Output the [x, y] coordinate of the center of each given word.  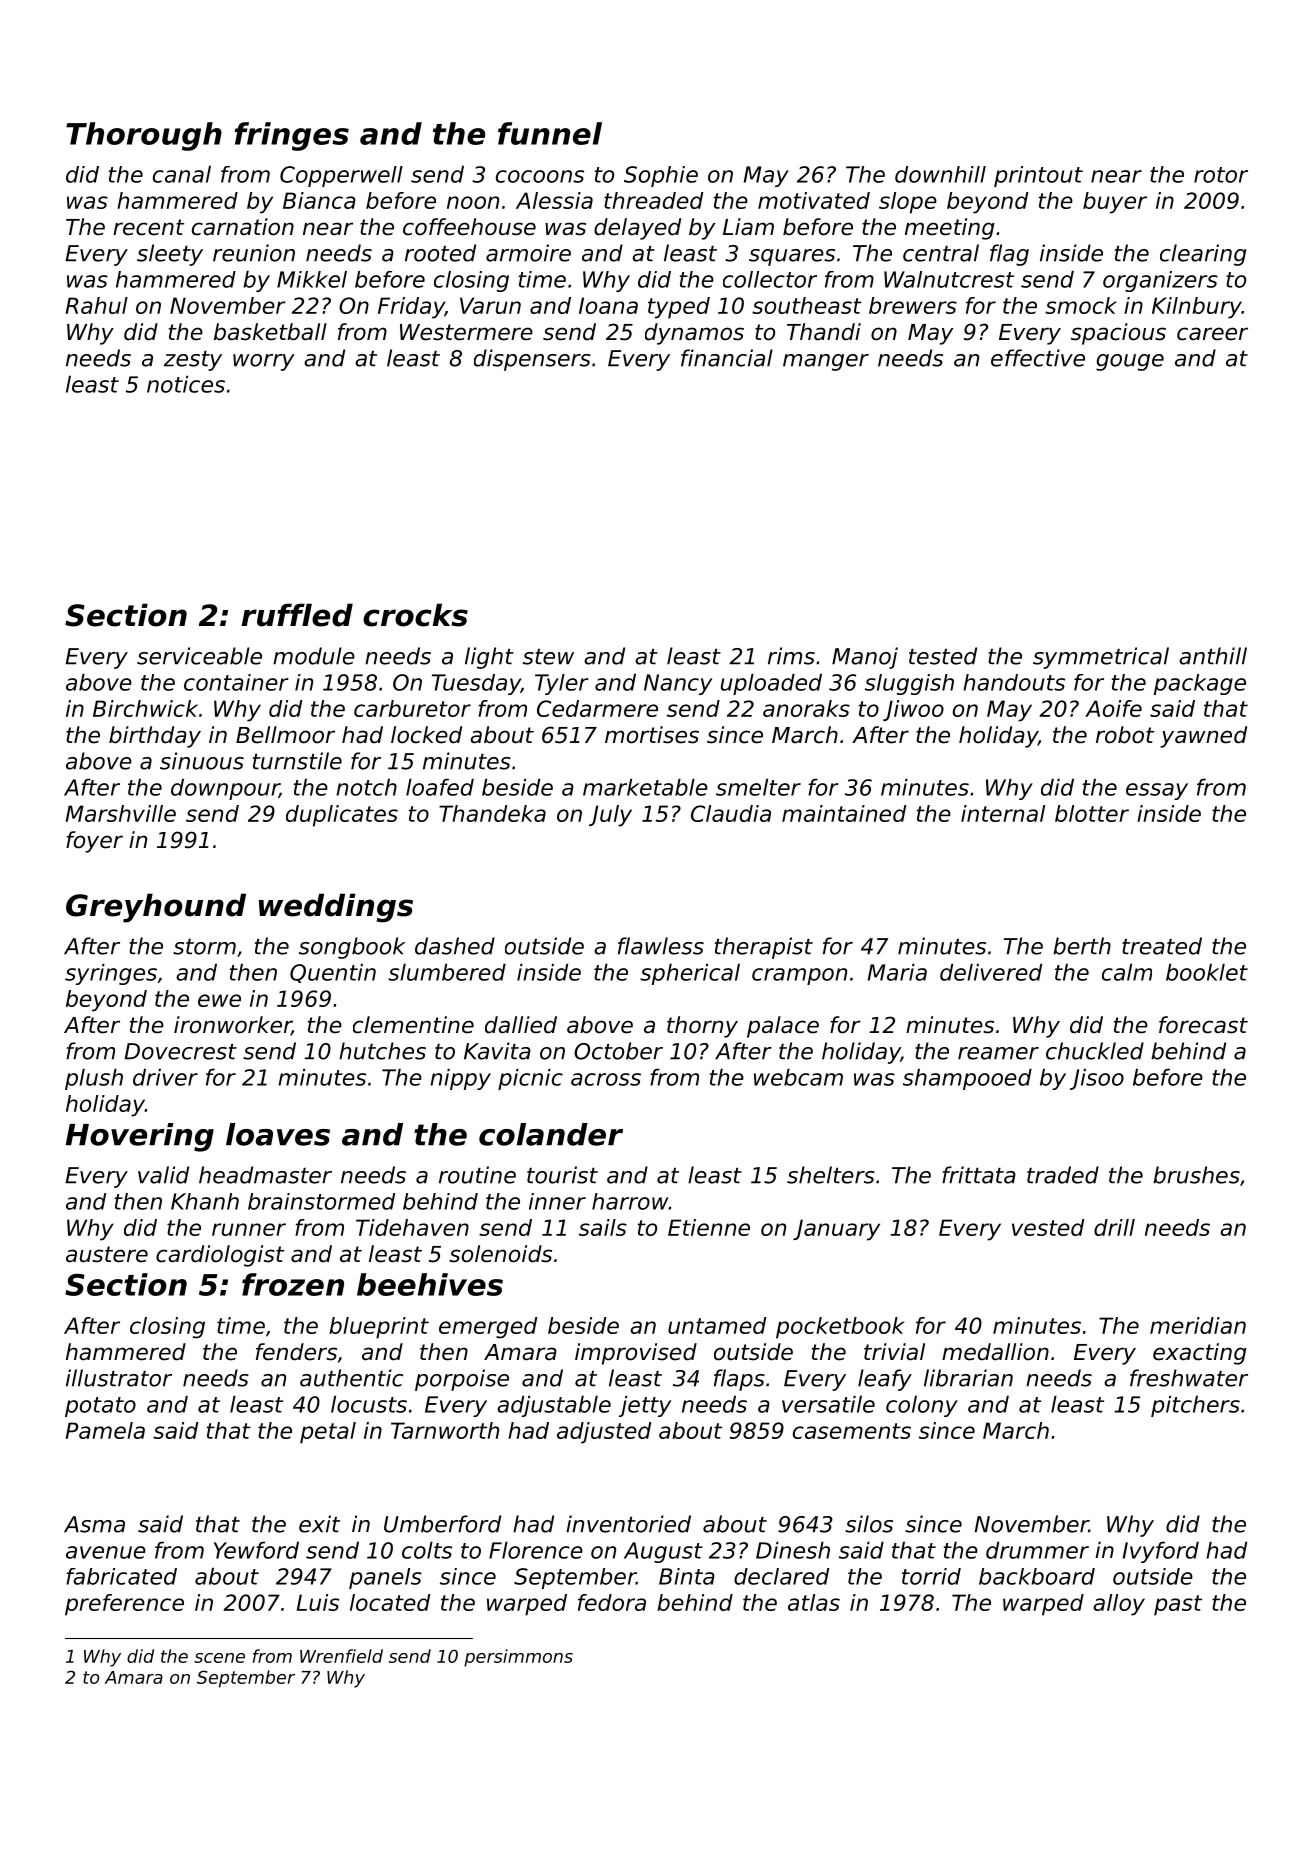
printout [1038, 176]
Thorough [144, 136]
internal [1003, 813]
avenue [106, 1552]
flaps [739, 1380]
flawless [661, 946]
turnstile [297, 761]
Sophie [661, 176]
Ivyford [1161, 1552]
